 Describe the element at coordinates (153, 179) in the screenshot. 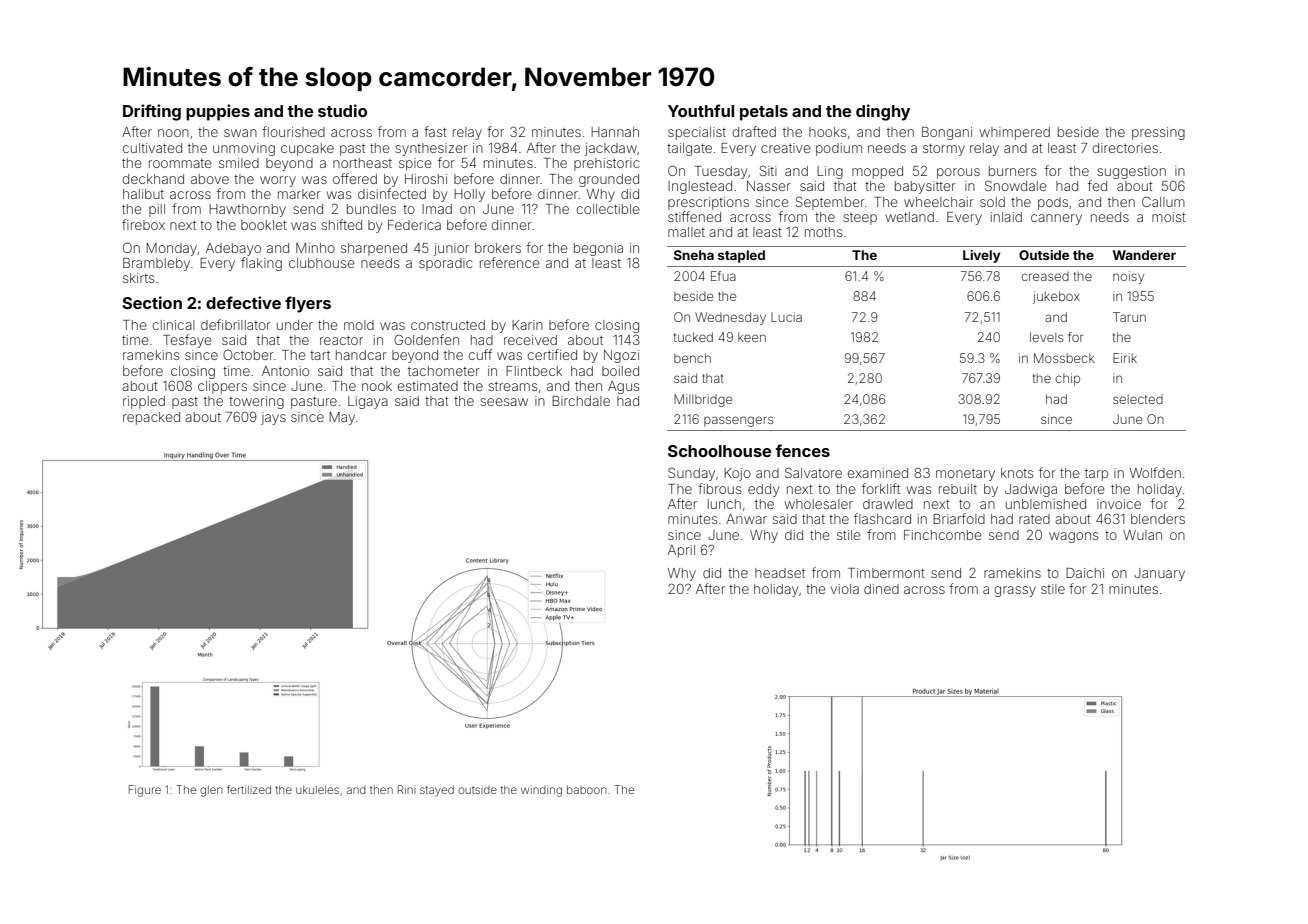

I see `deckhand` at that location.
